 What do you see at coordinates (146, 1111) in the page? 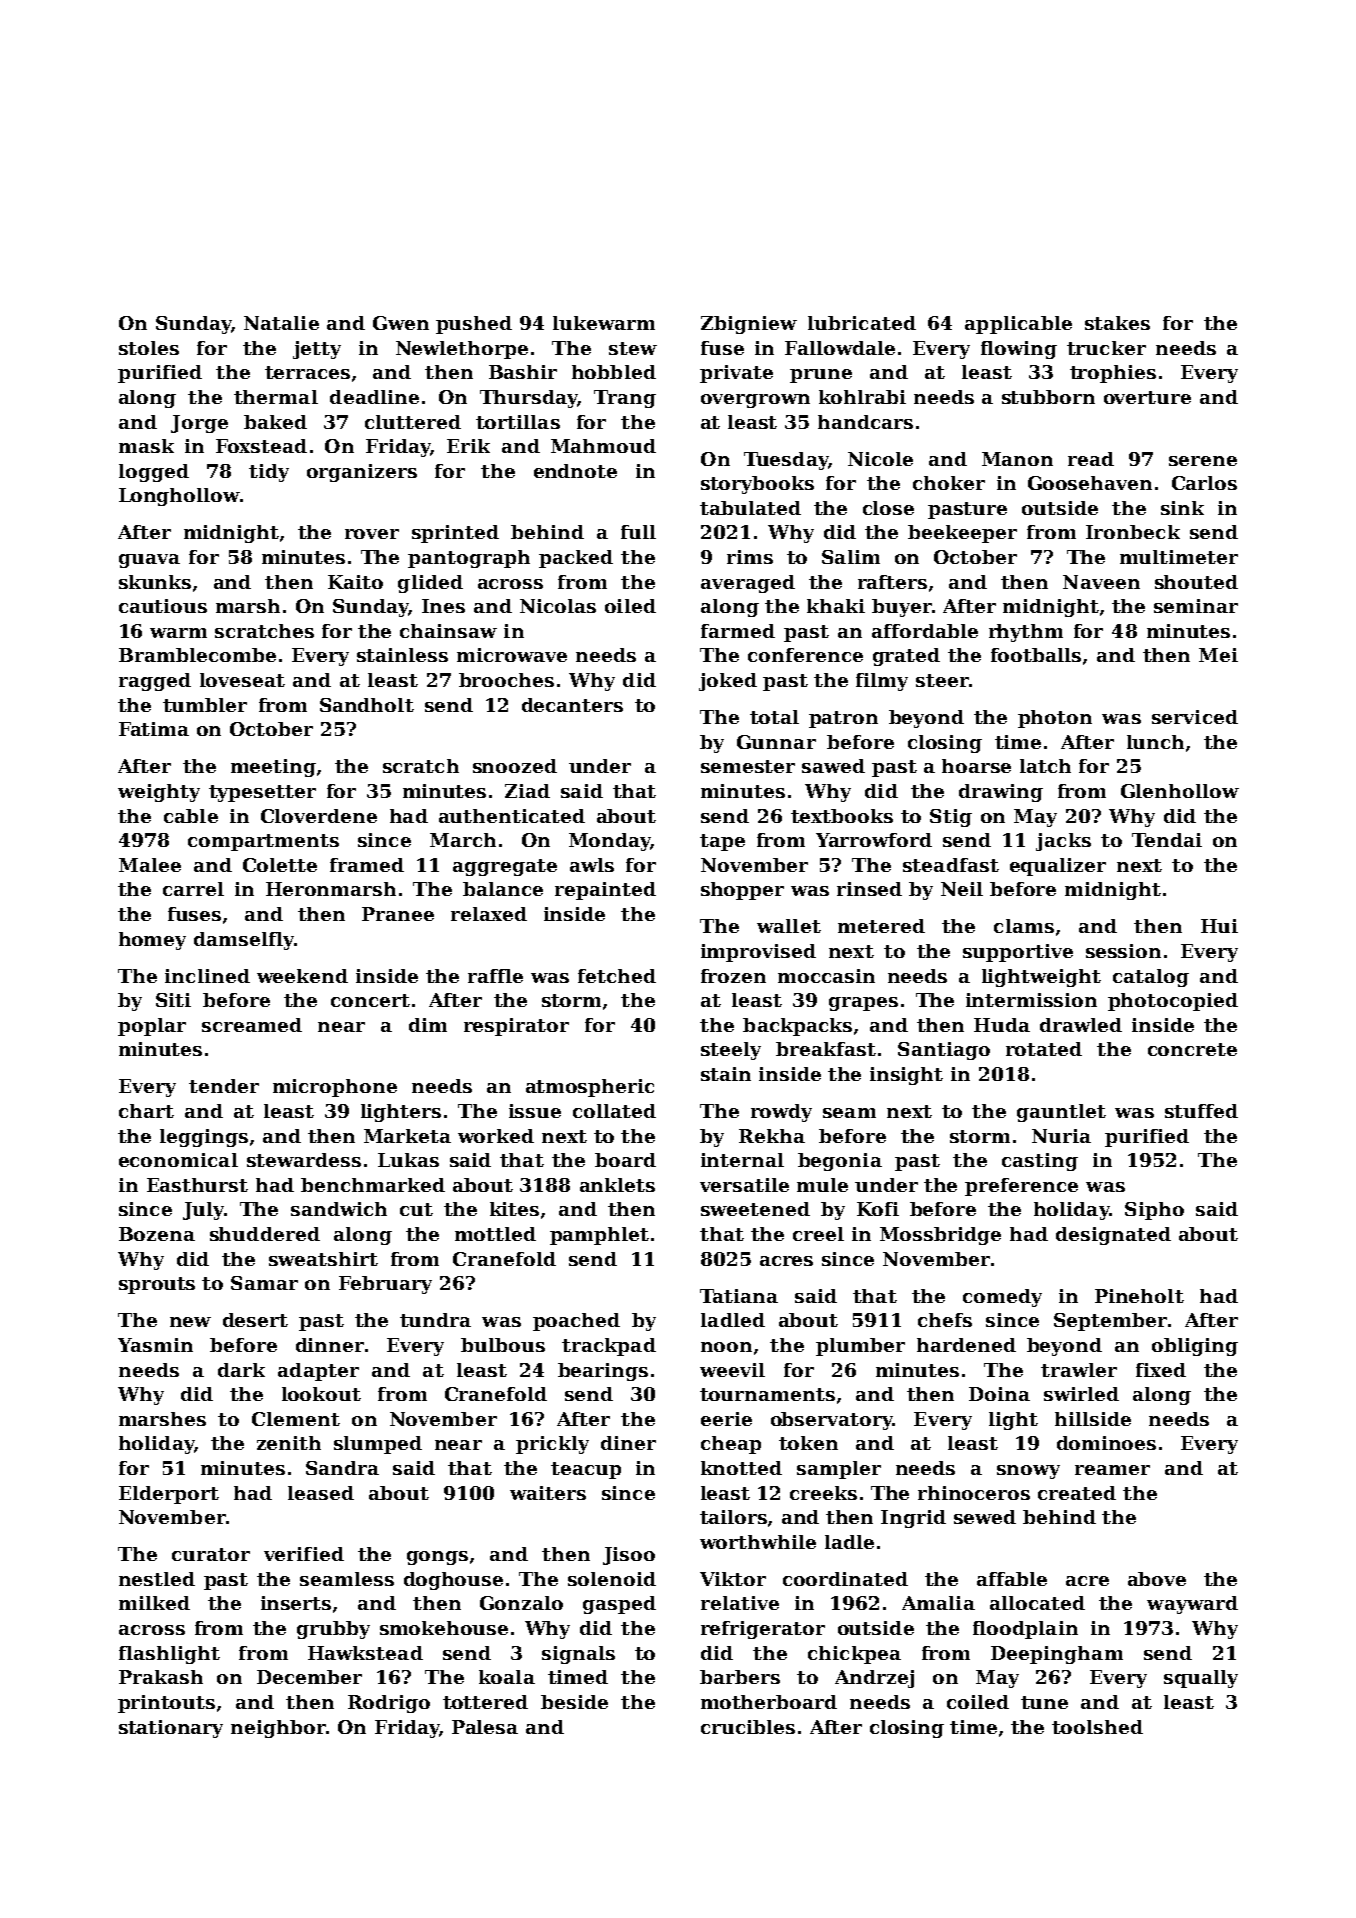
I see `chart` at bounding box center [146, 1111].
